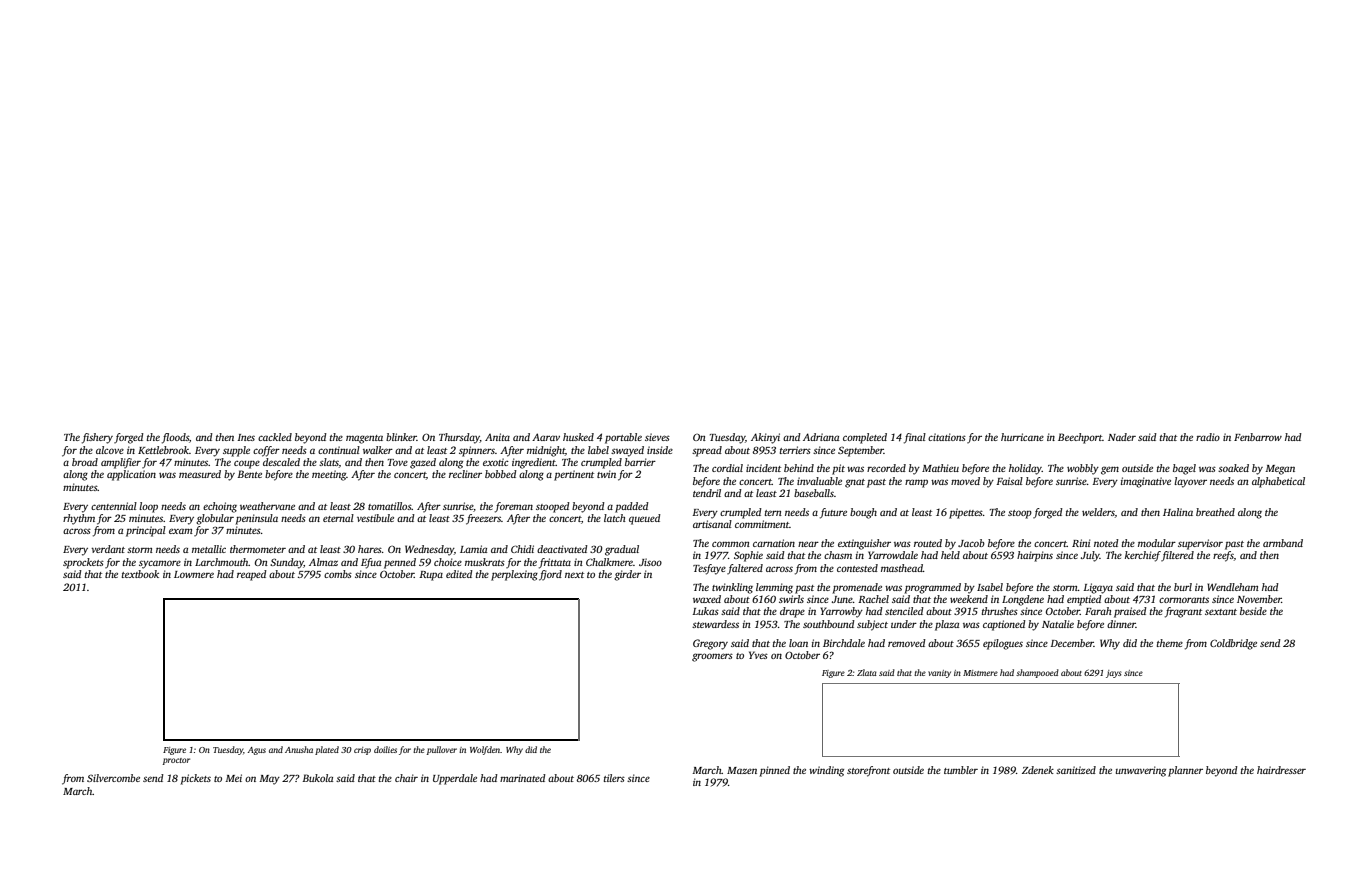  What do you see at coordinates (483, 519) in the screenshot?
I see `freezers` at bounding box center [483, 519].
